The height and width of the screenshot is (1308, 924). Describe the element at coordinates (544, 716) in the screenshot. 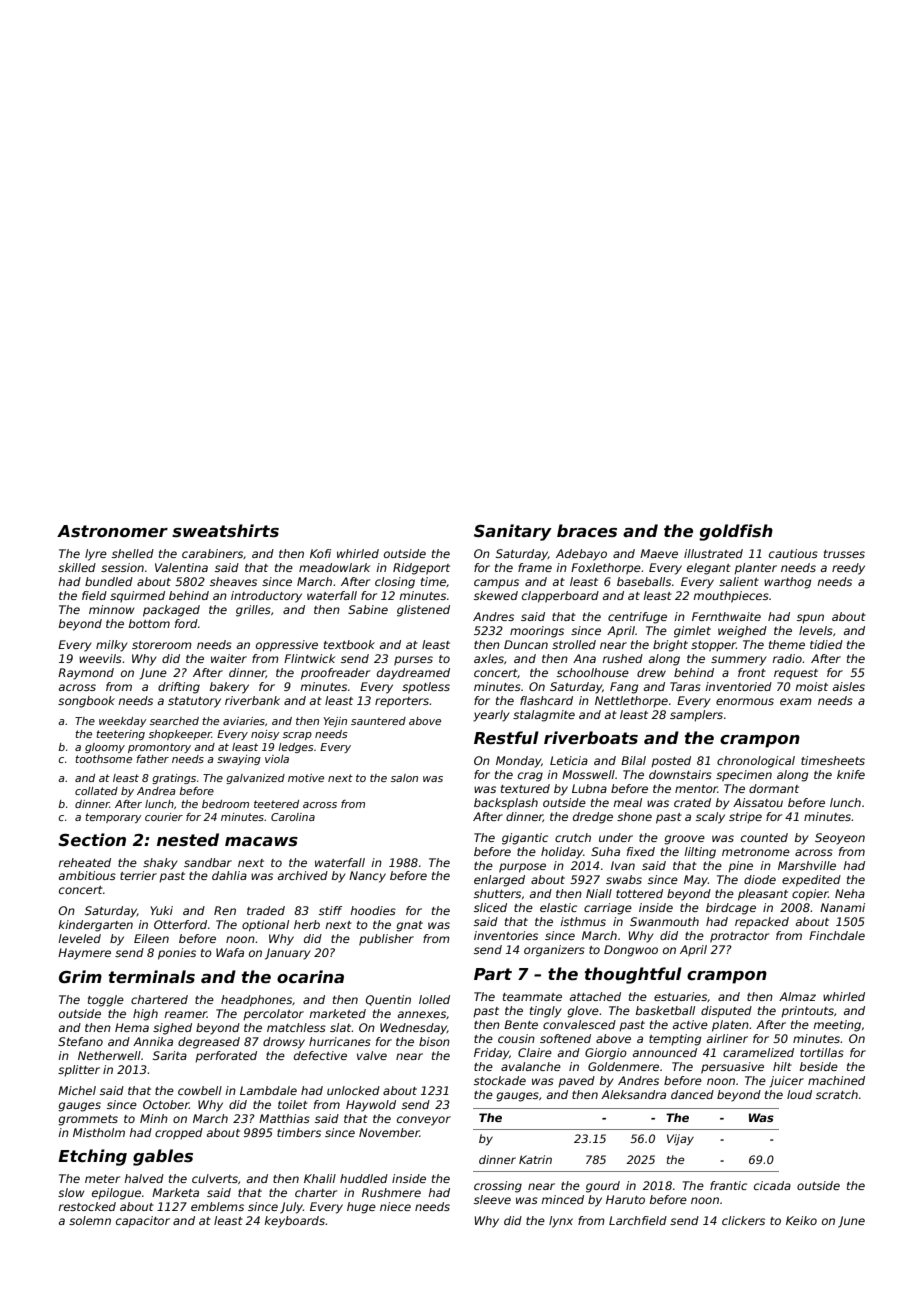

I see `stalagmite` at that location.
